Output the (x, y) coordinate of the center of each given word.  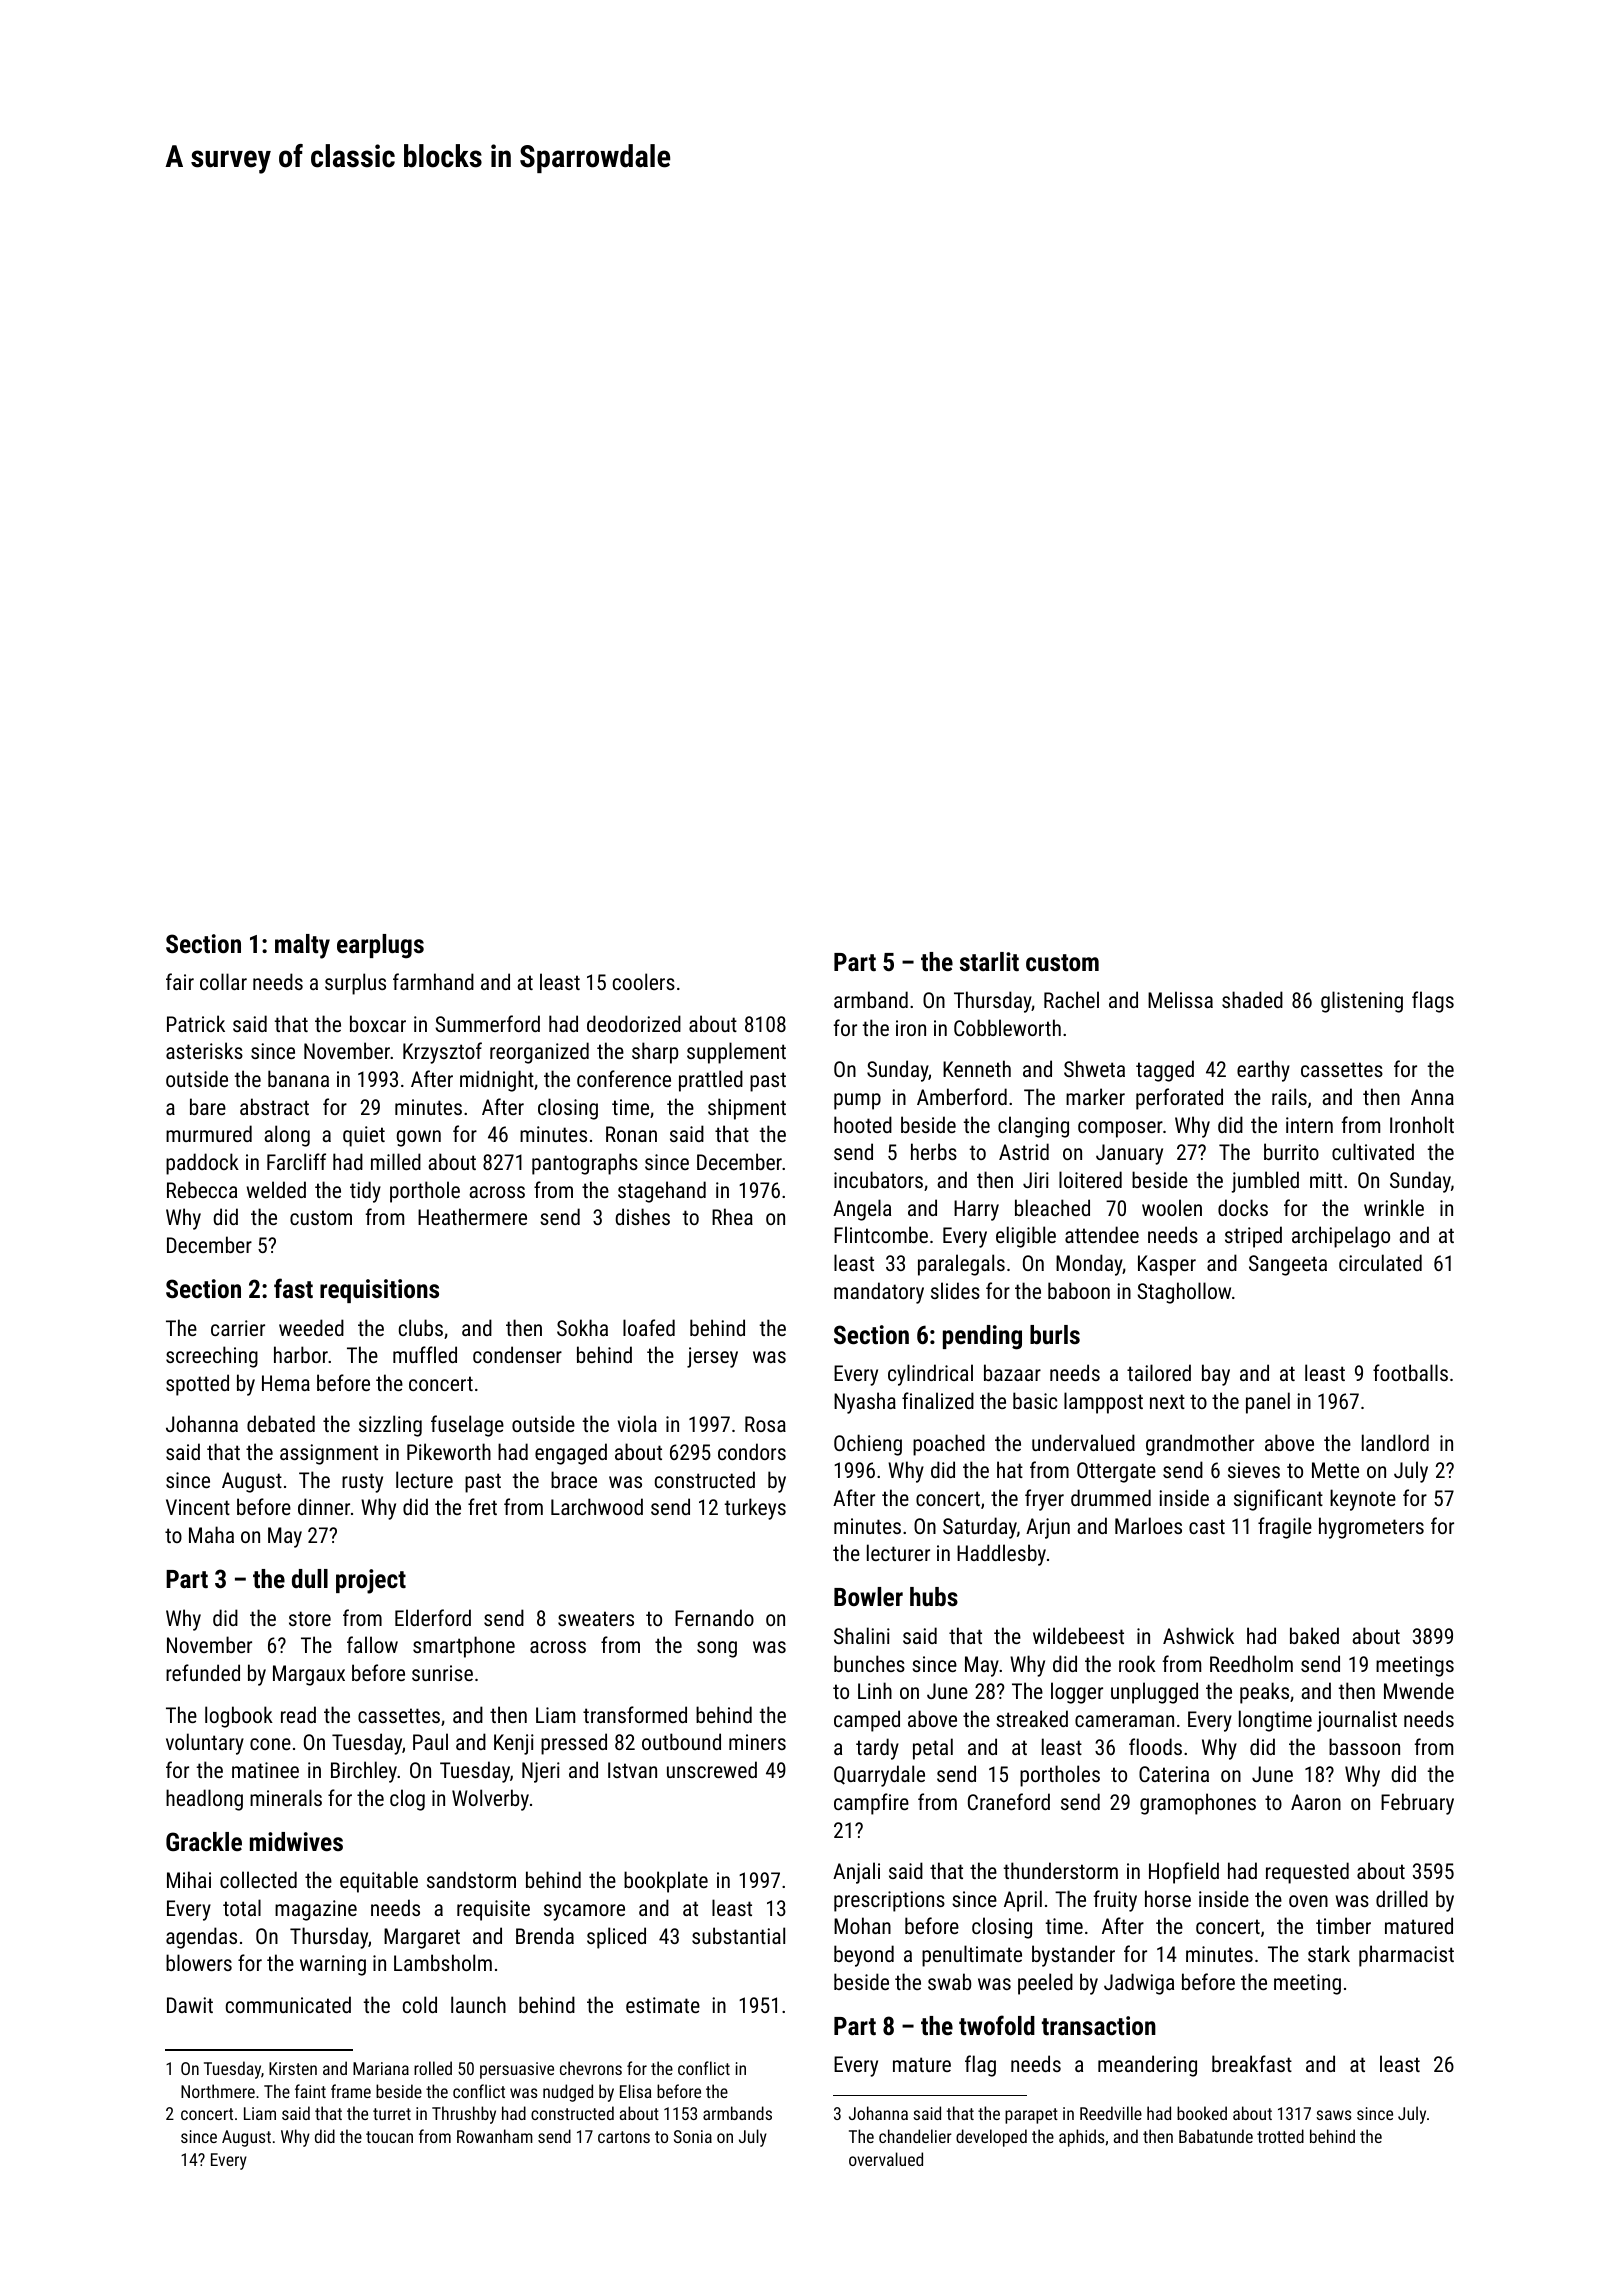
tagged (1165, 1071)
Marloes (1148, 1525)
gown (419, 1138)
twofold (997, 2025)
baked (1314, 1635)
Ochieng (868, 1445)
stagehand (662, 1192)
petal (933, 1749)
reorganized (539, 1053)
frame (351, 2091)
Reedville (1111, 2113)
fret (482, 1506)
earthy (1263, 1071)
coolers (644, 981)
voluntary (205, 1744)
